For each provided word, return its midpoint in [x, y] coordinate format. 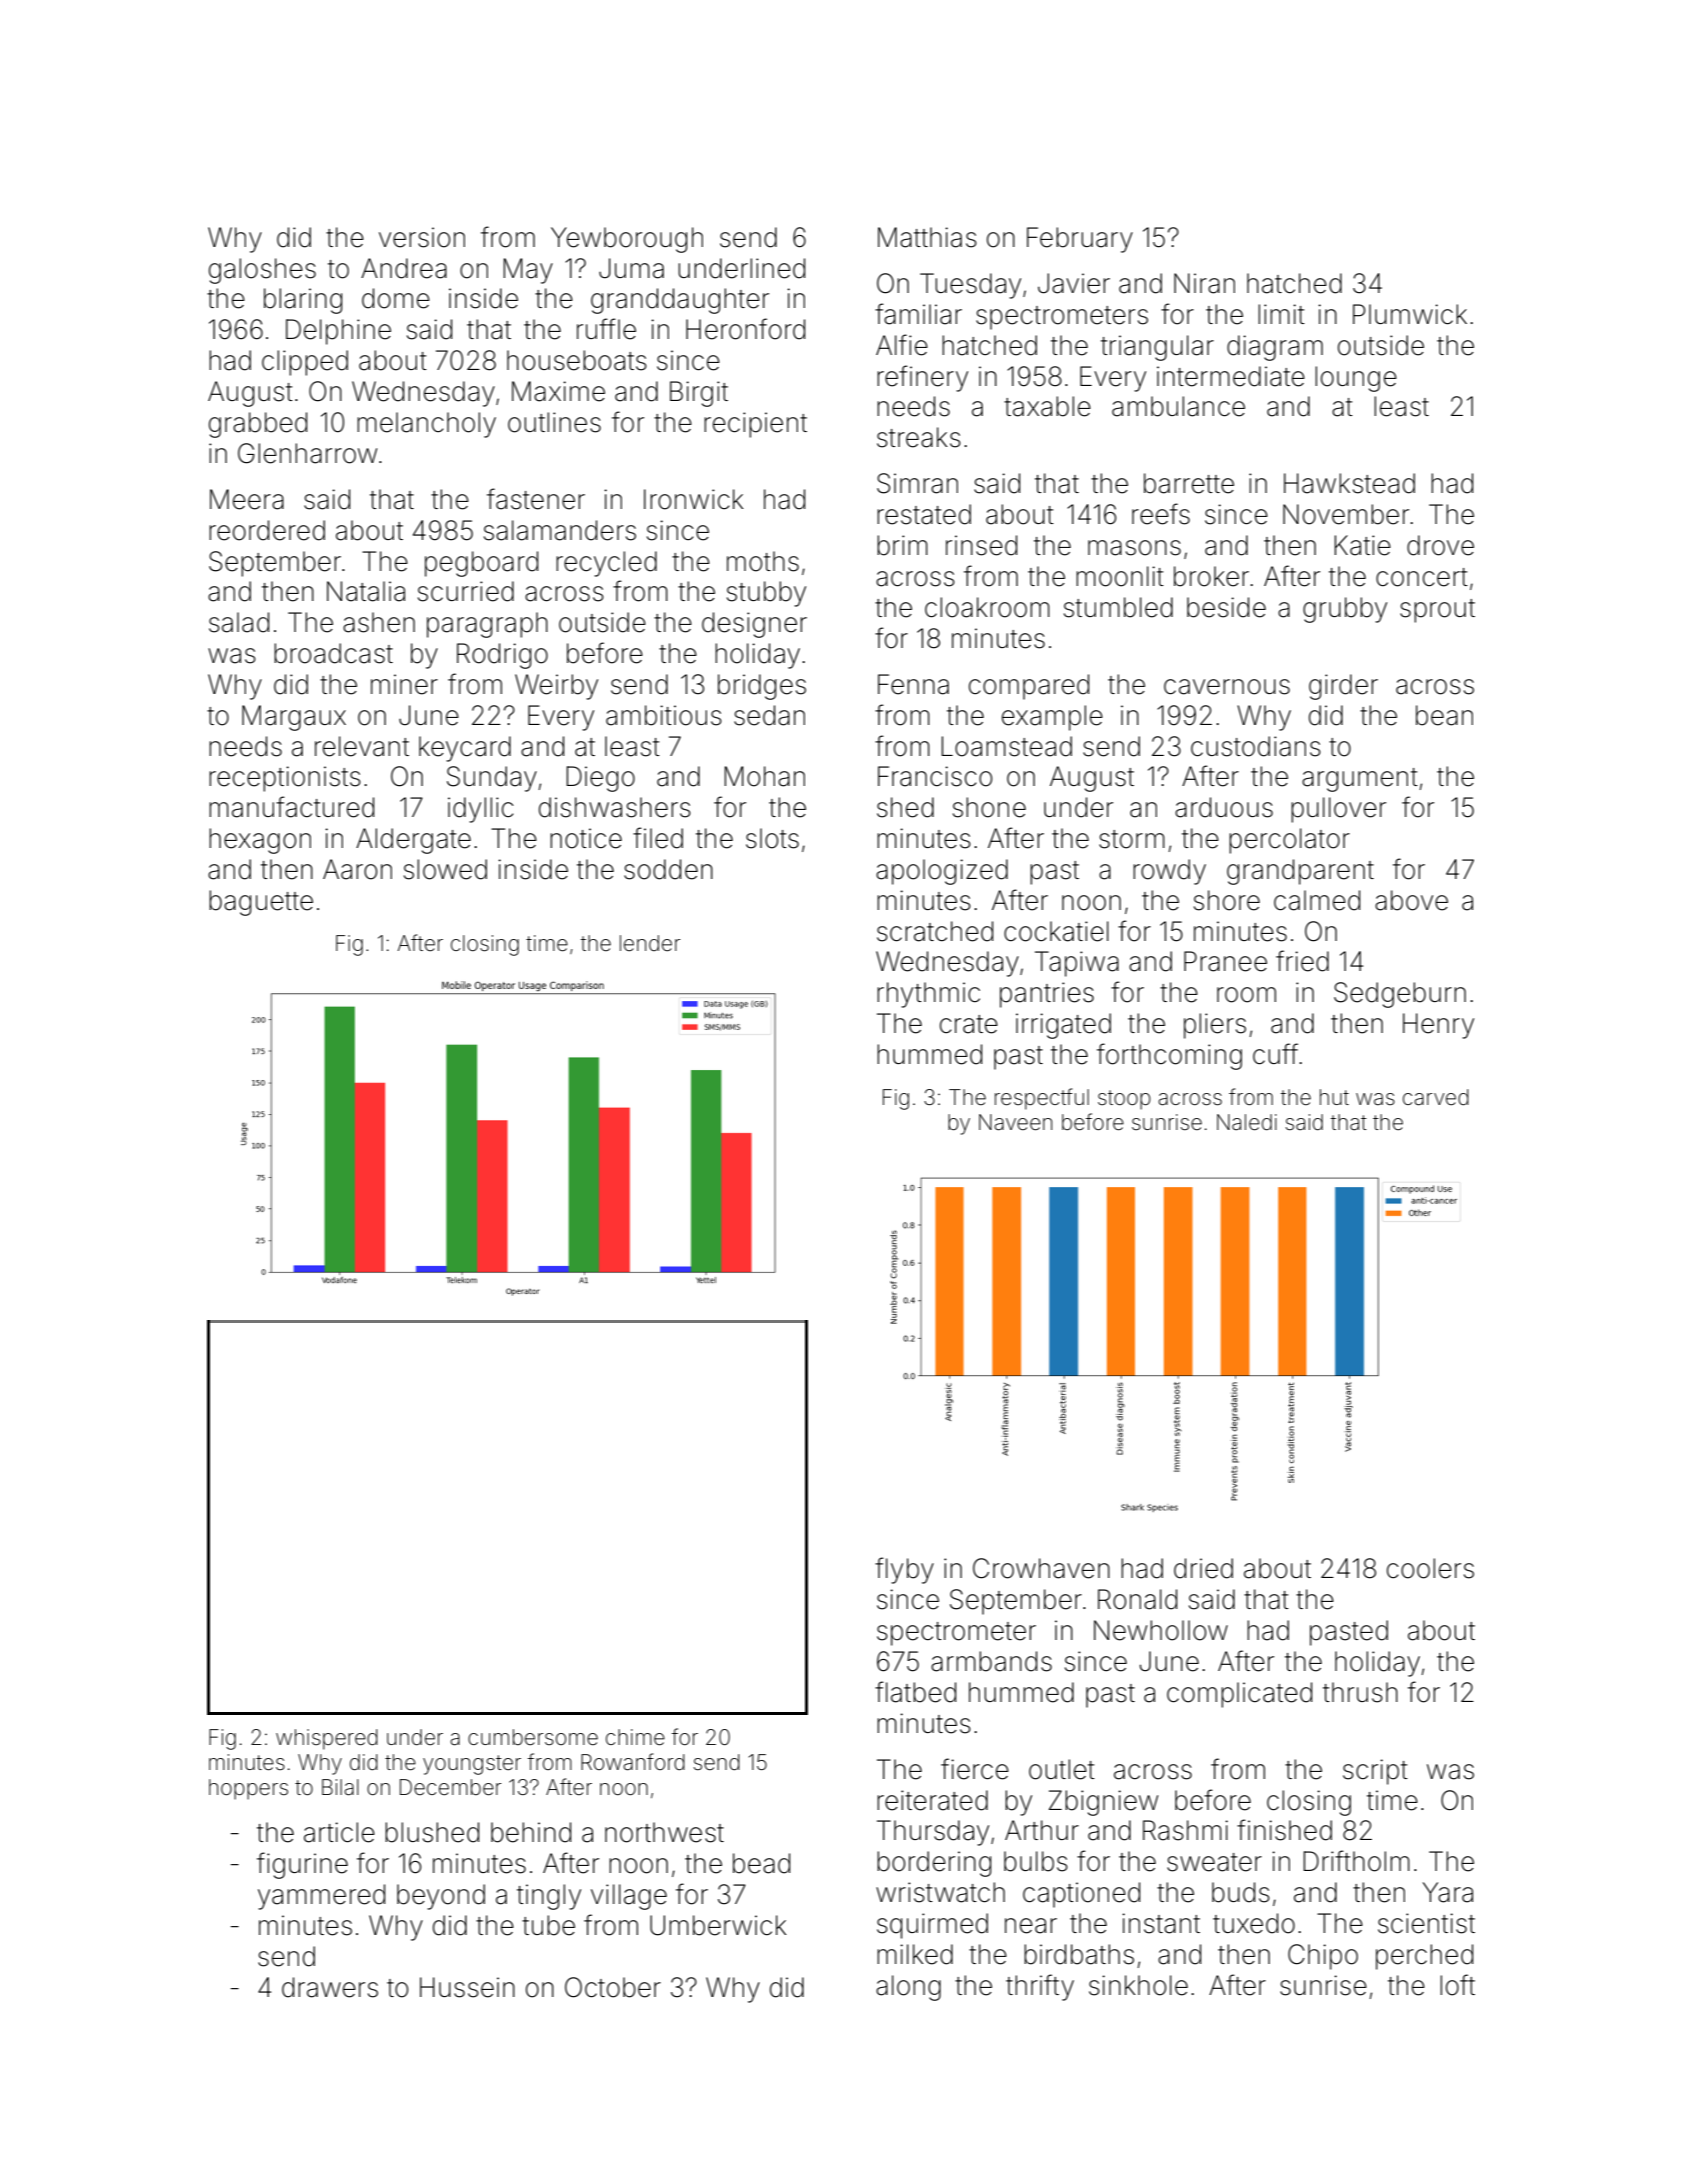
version [422, 237]
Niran [1204, 283]
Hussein [467, 1987]
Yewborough [627, 240]
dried [1203, 1568]
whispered [327, 1739]
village [629, 1897]
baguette [261, 903]
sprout [1437, 611]
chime [635, 1737]
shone [989, 807]
